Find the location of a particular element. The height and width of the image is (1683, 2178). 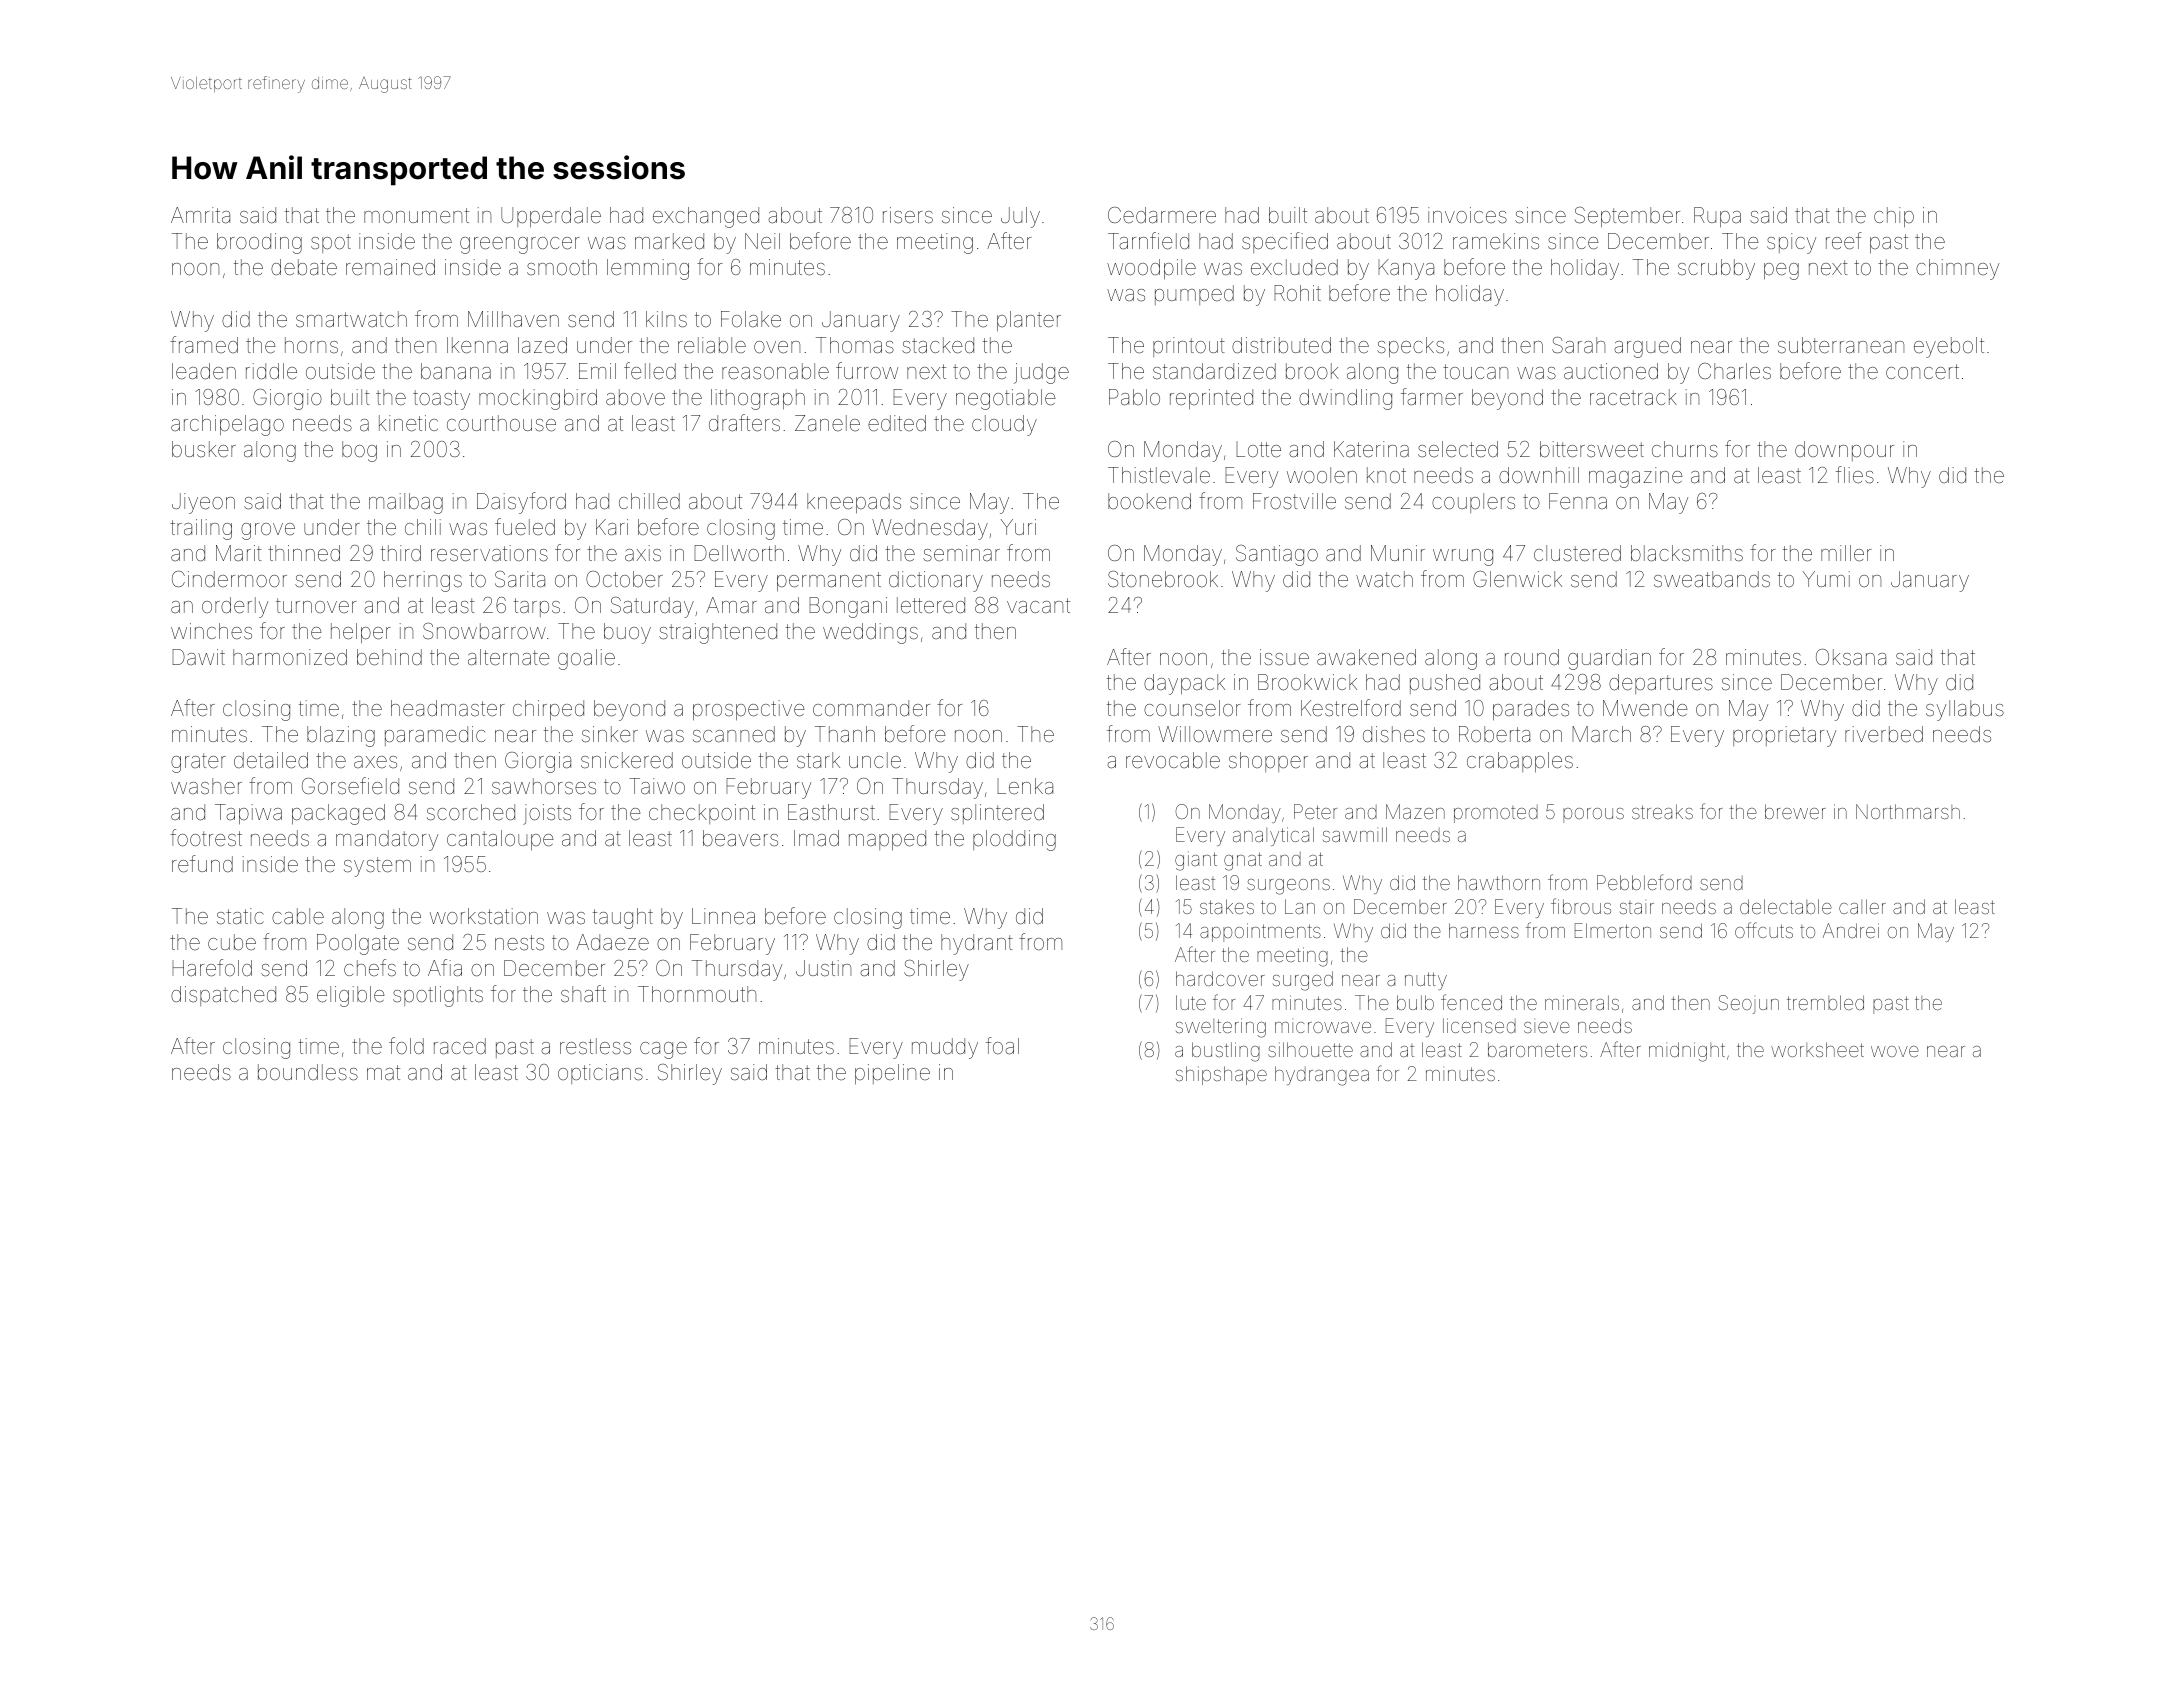

Folake is located at coordinates (751, 319).
